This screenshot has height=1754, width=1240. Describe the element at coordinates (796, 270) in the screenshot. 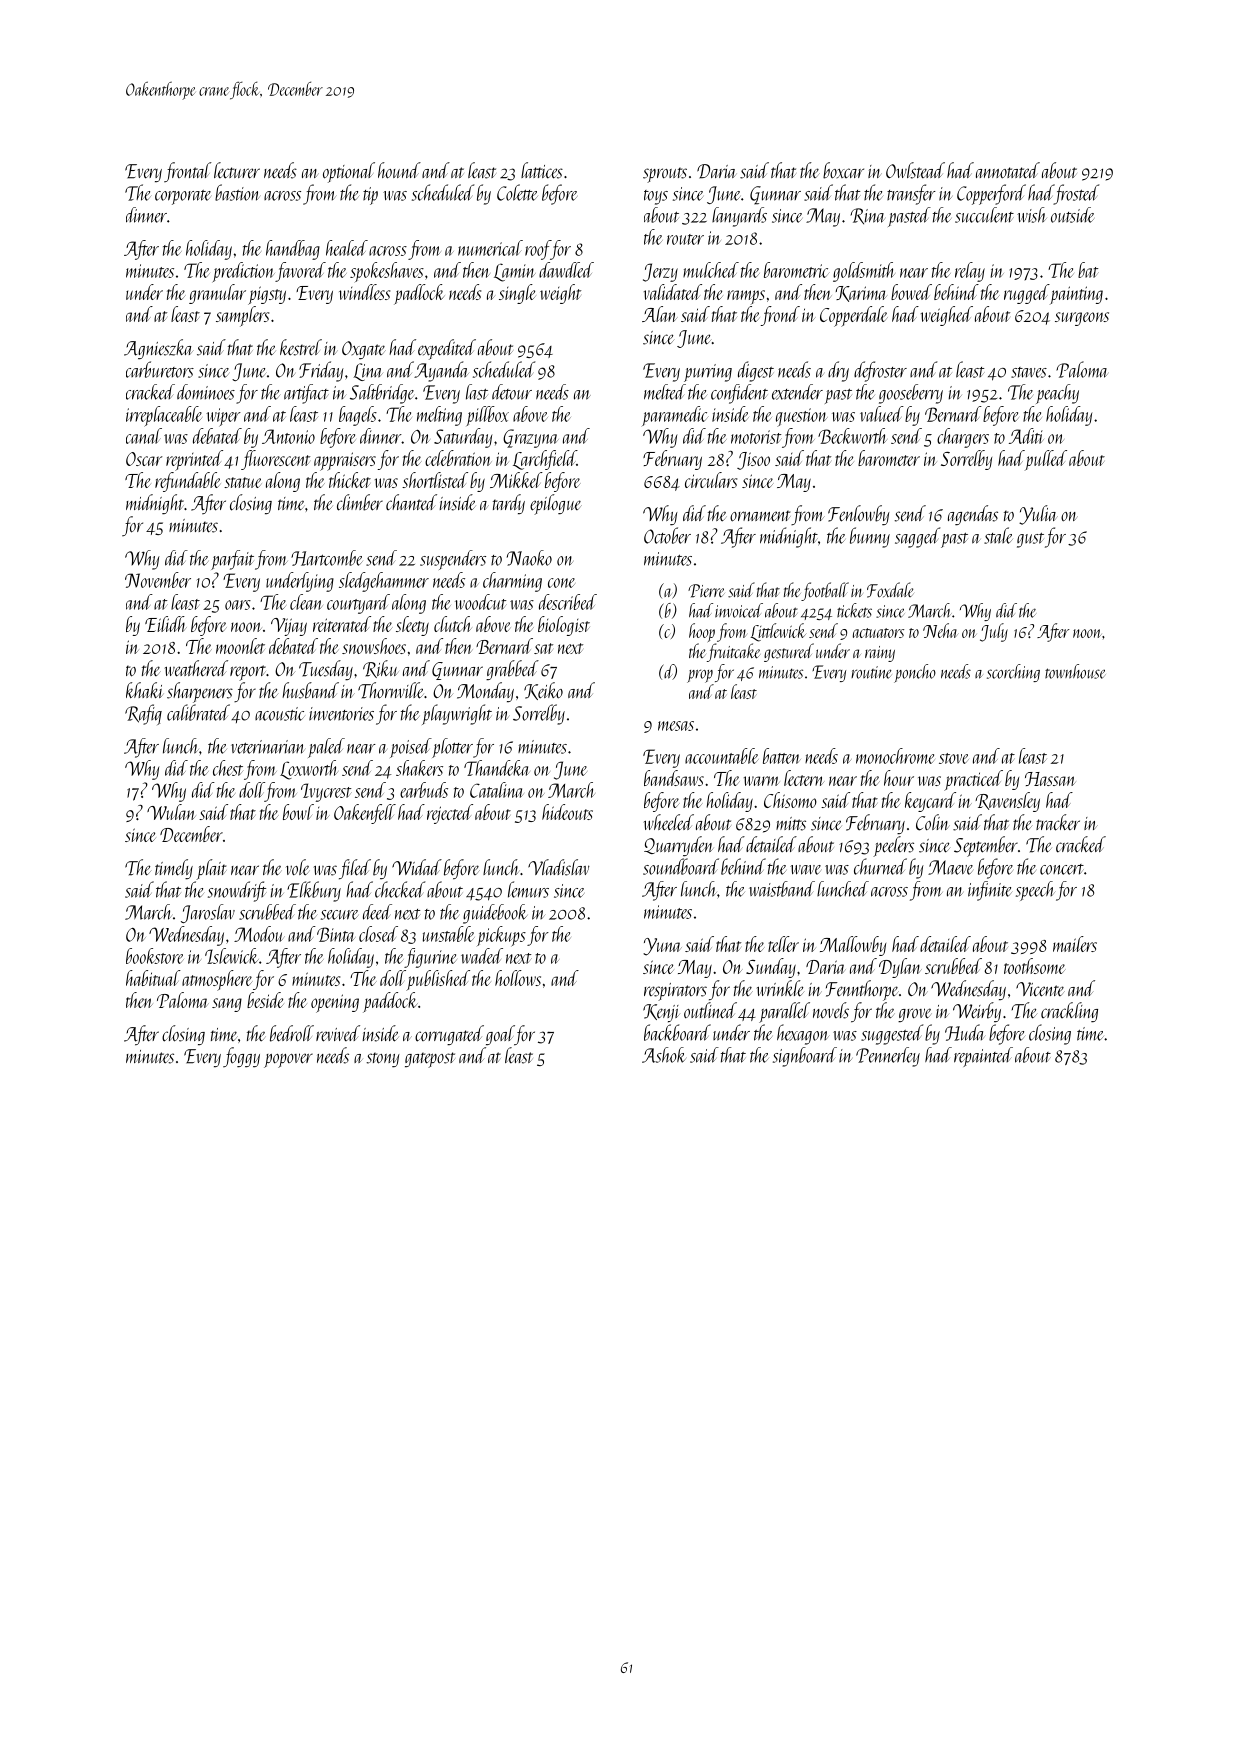

I see `barometric` at that location.
